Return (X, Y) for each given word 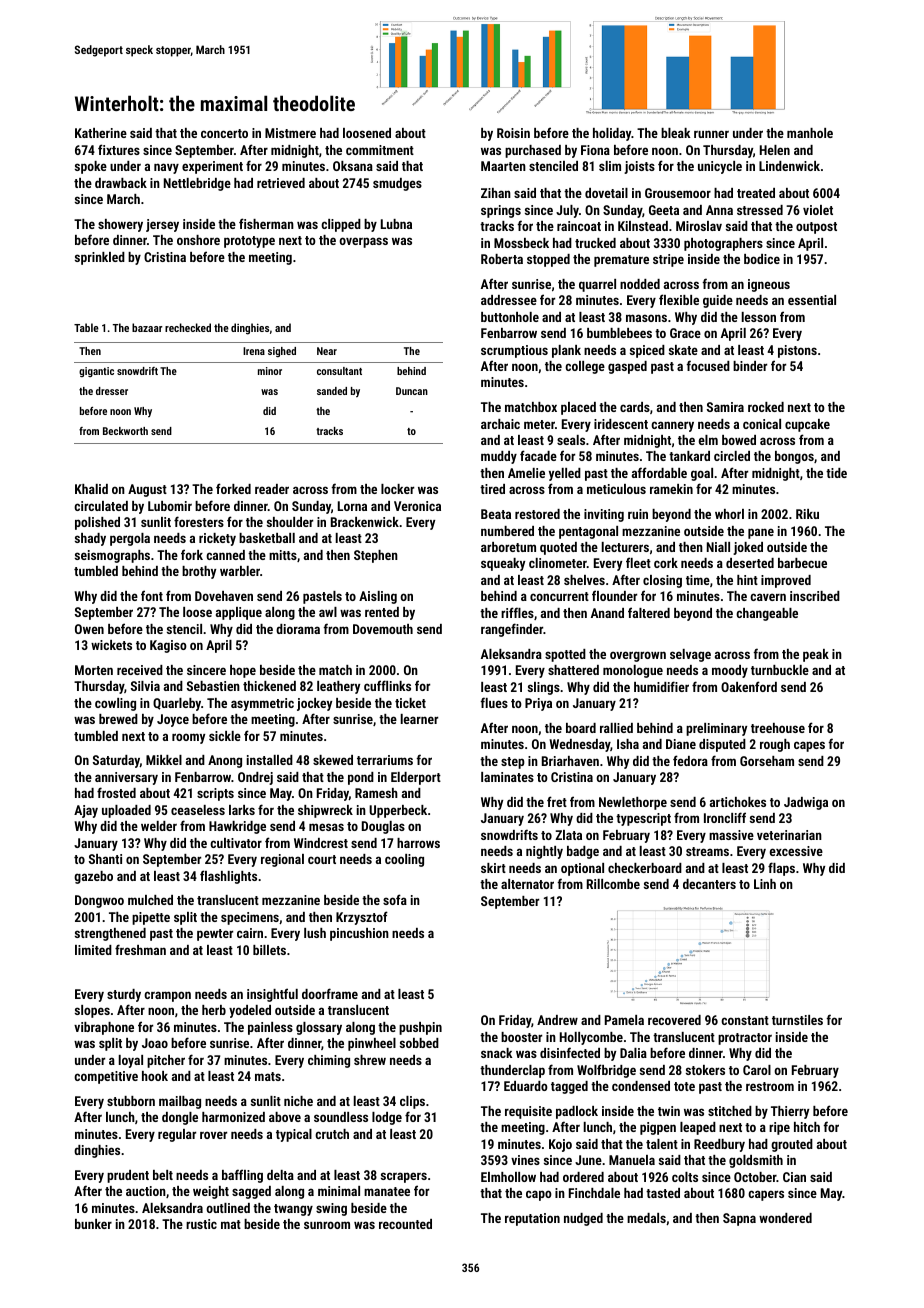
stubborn (131, 1101)
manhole (810, 133)
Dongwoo (99, 901)
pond (361, 778)
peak (816, 655)
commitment (380, 150)
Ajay (86, 811)
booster (521, 1037)
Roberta (502, 259)
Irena (254, 351)
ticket (410, 703)
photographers (723, 244)
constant (745, 1020)
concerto (224, 133)
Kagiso (168, 646)
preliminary (716, 729)
